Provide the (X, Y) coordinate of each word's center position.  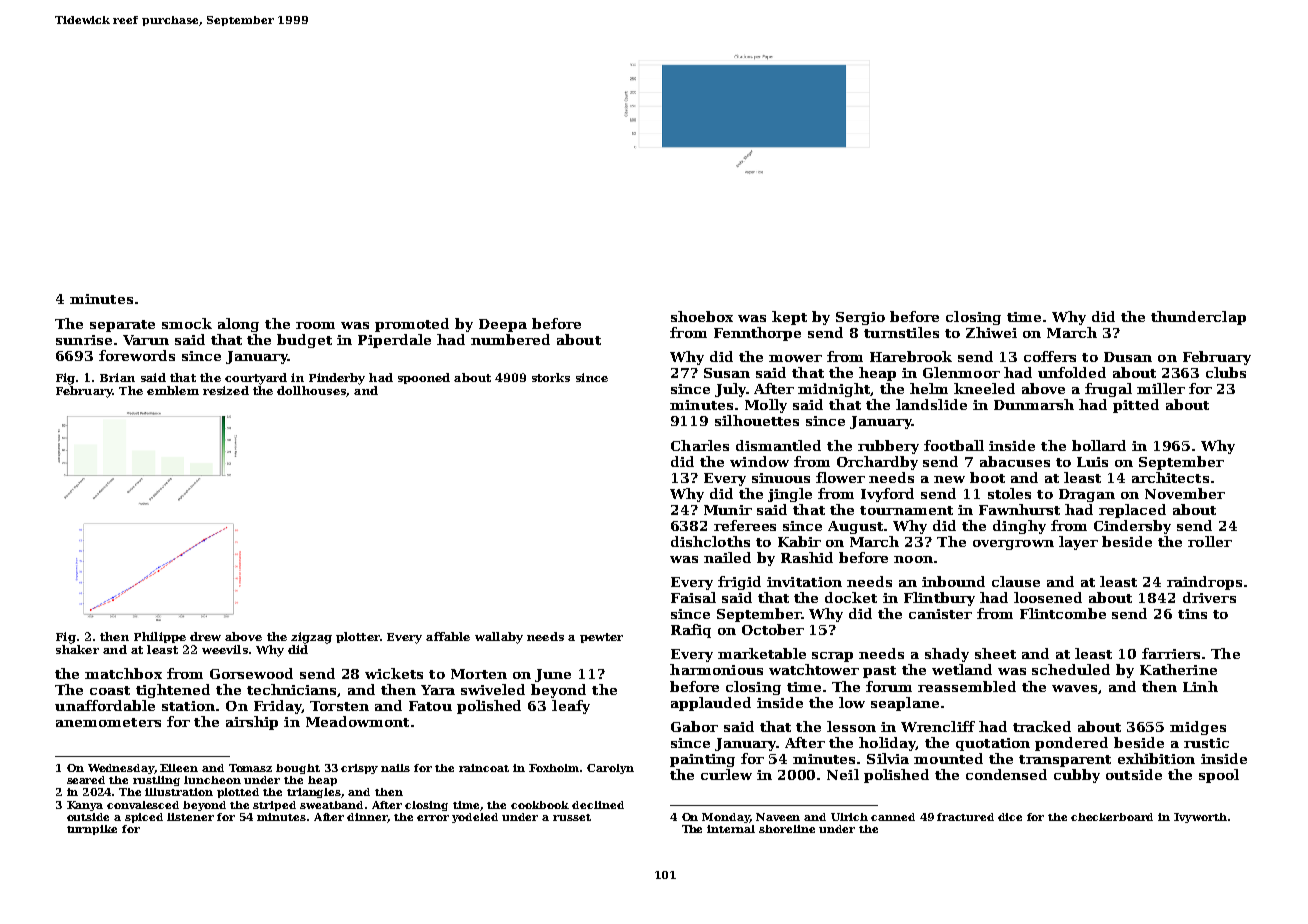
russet (572, 817)
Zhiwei (991, 332)
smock (187, 323)
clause (1016, 581)
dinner (367, 818)
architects (1170, 477)
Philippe (160, 637)
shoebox (702, 316)
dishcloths (710, 541)
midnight (834, 390)
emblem (173, 390)
